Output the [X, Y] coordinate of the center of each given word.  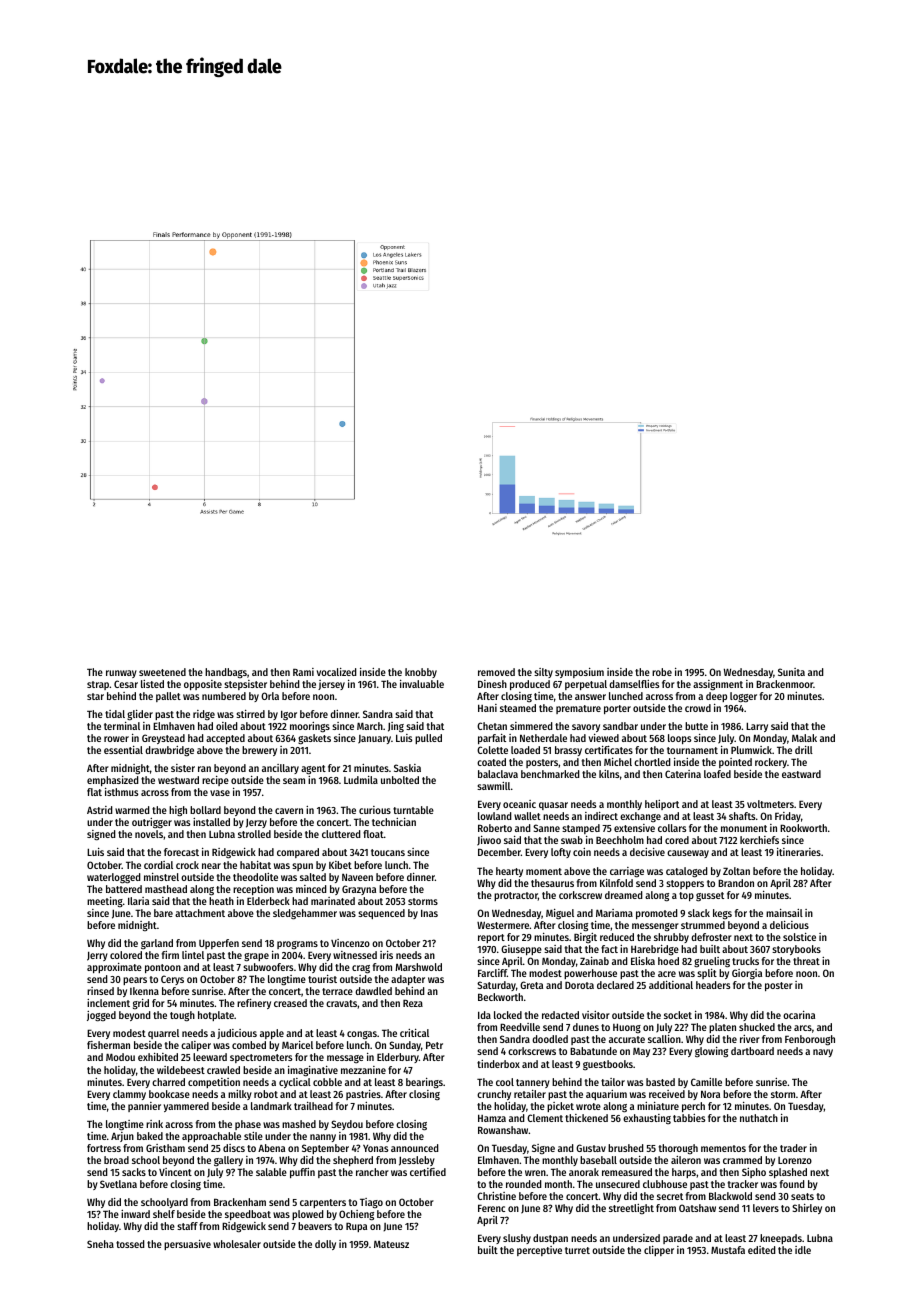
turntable [413, 810]
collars [672, 828]
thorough [678, 1149]
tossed [130, 1244]
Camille [706, 1082]
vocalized [337, 672]
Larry [757, 727]
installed [211, 822]
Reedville [520, 1027]
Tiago [371, 1203]
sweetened [162, 672]
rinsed [100, 991]
